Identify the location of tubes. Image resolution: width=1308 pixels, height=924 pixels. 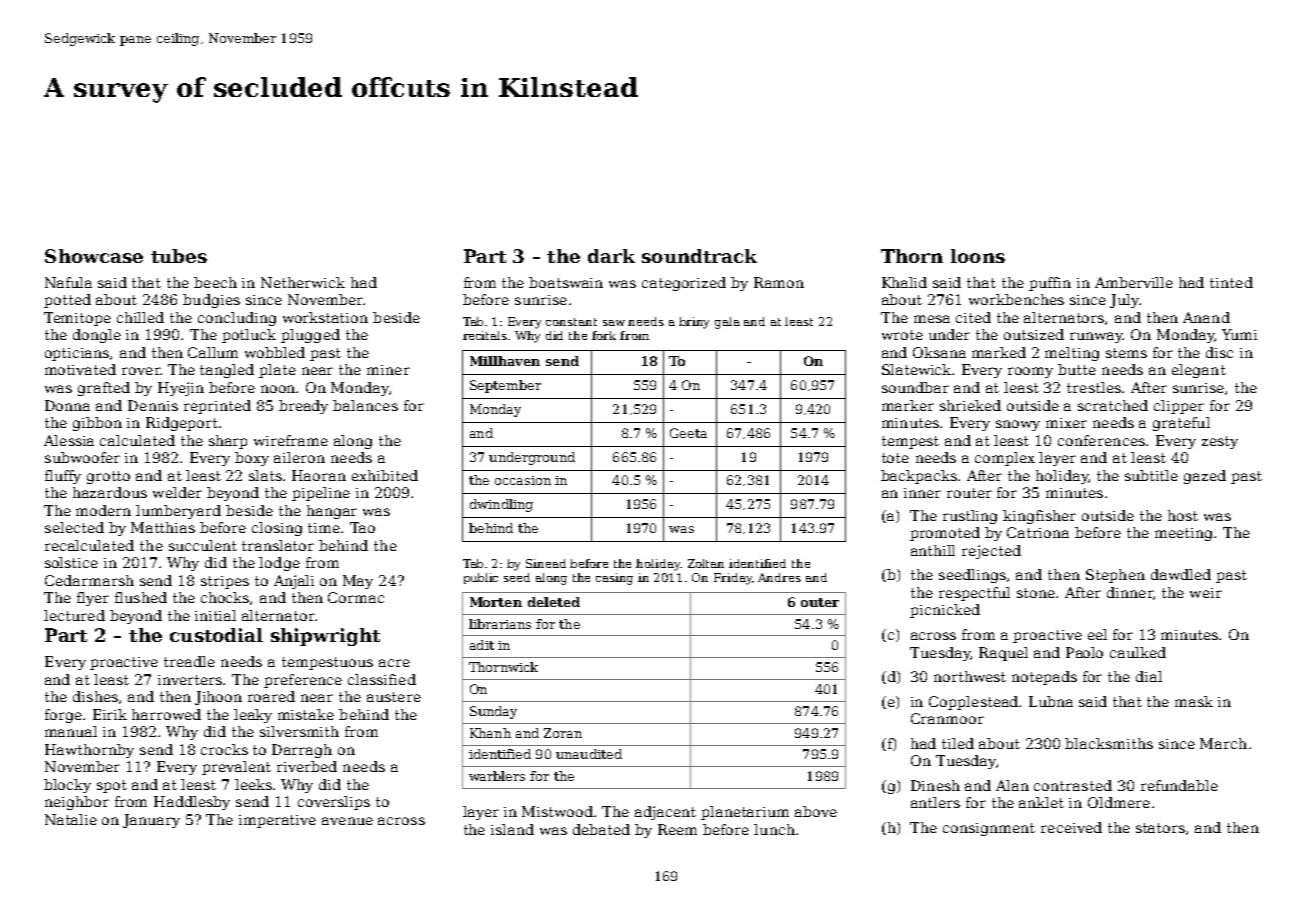
(179, 256).
